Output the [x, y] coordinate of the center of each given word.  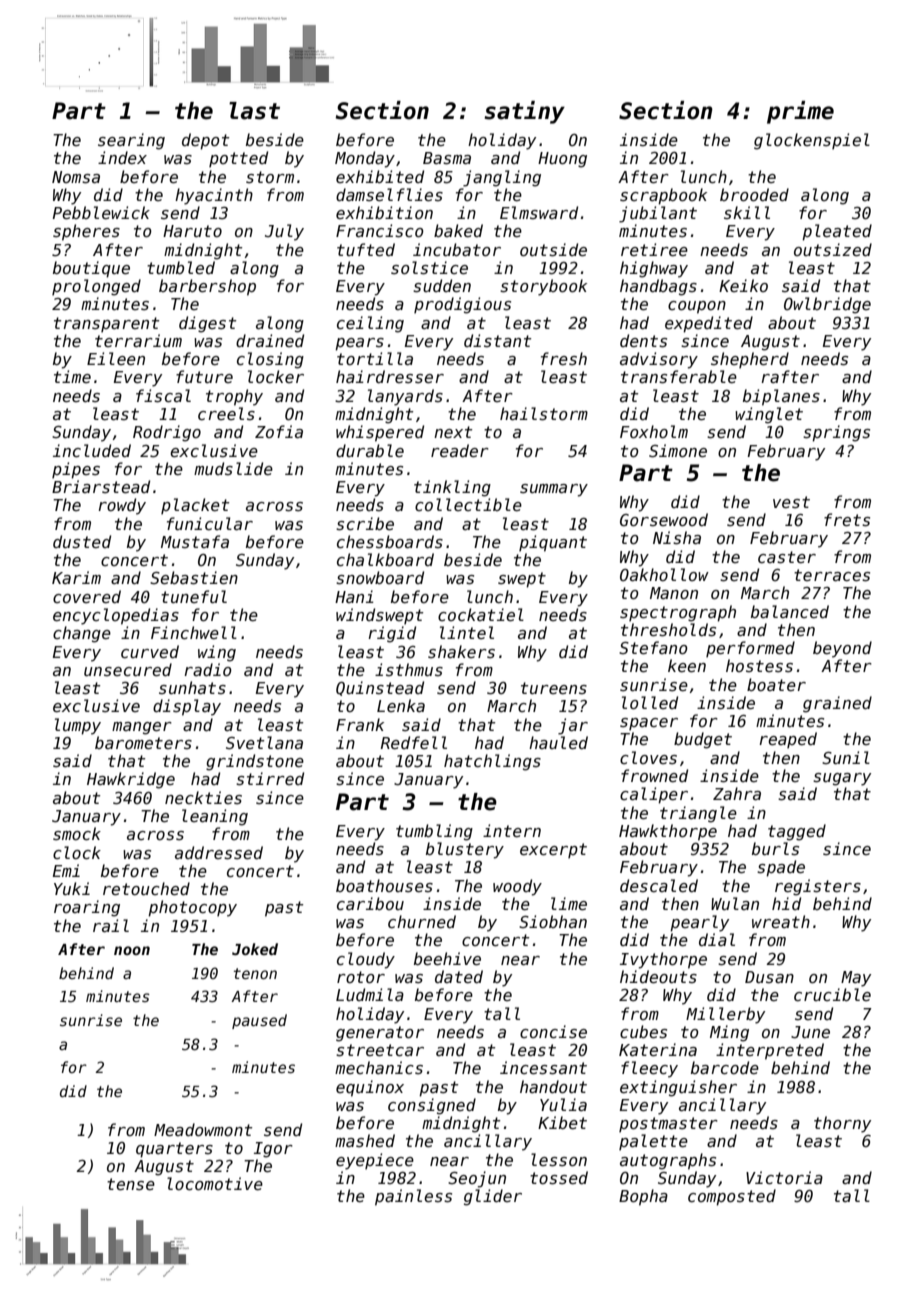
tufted [366, 249]
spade [781, 868]
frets [847, 520]
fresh [564, 359]
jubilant [658, 214]
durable [370, 450]
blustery [465, 850]
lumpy [78, 726]
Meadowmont [203, 1129]
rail [111, 925]
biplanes [781, 397]
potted [238, 159]
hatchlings [492, 762]
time [72, 376]
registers [818, 887]
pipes [76, 470]
